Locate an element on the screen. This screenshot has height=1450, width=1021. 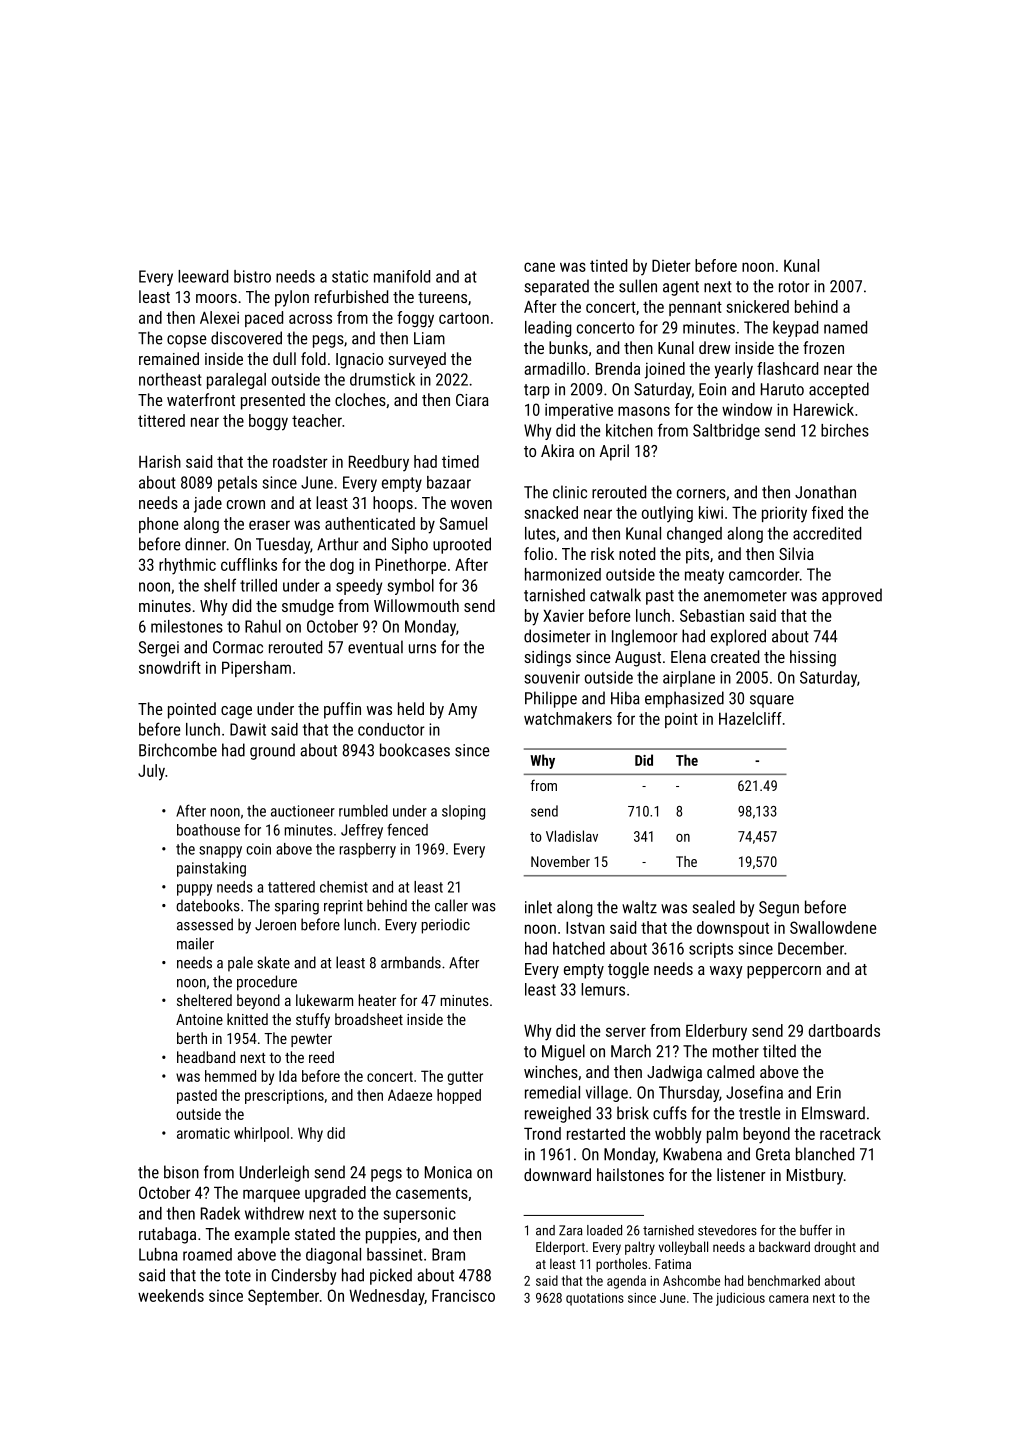
puppy is located at coordinates (194, 890).
